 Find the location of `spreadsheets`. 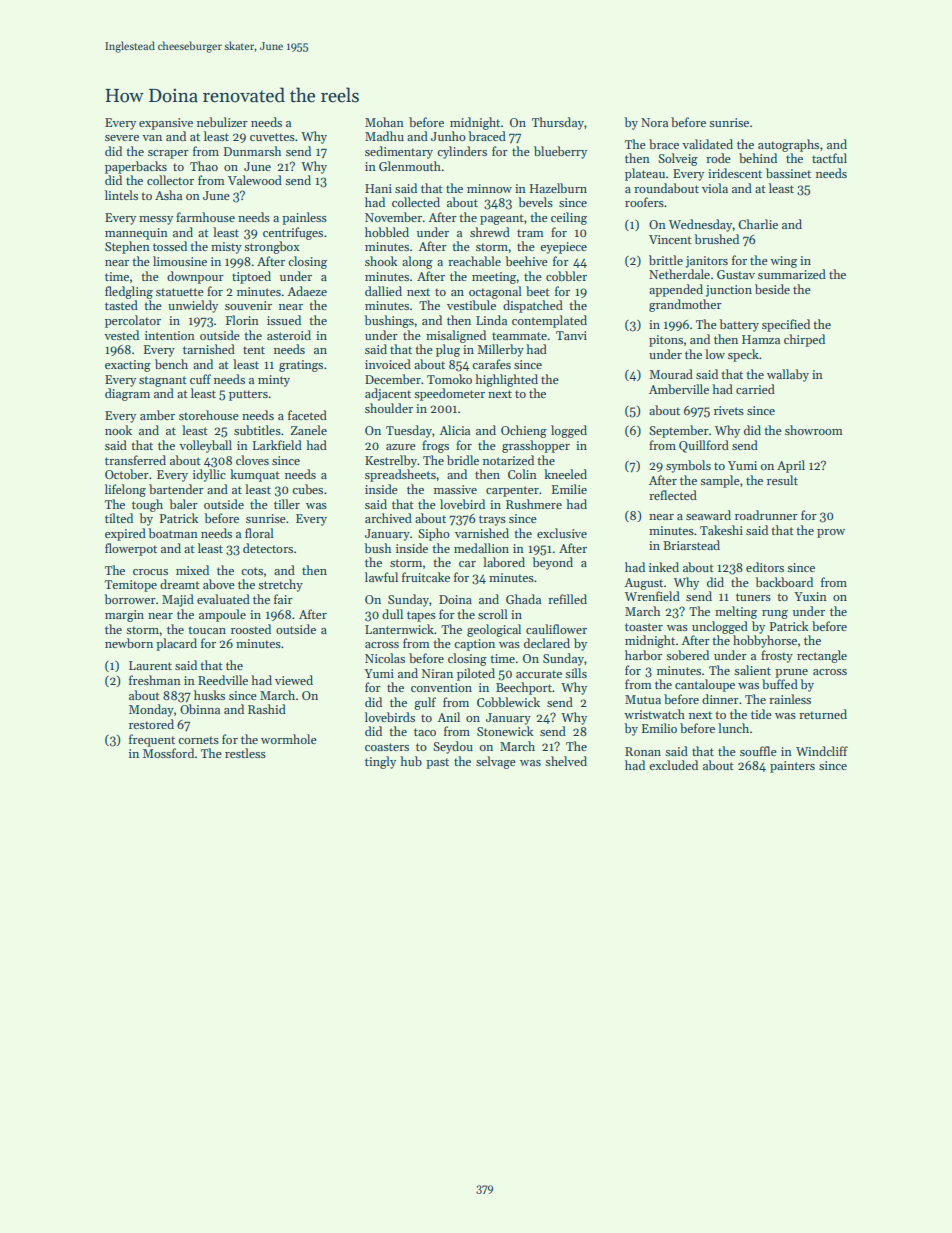

spreadsheets is located at coordinates (400, 475).
